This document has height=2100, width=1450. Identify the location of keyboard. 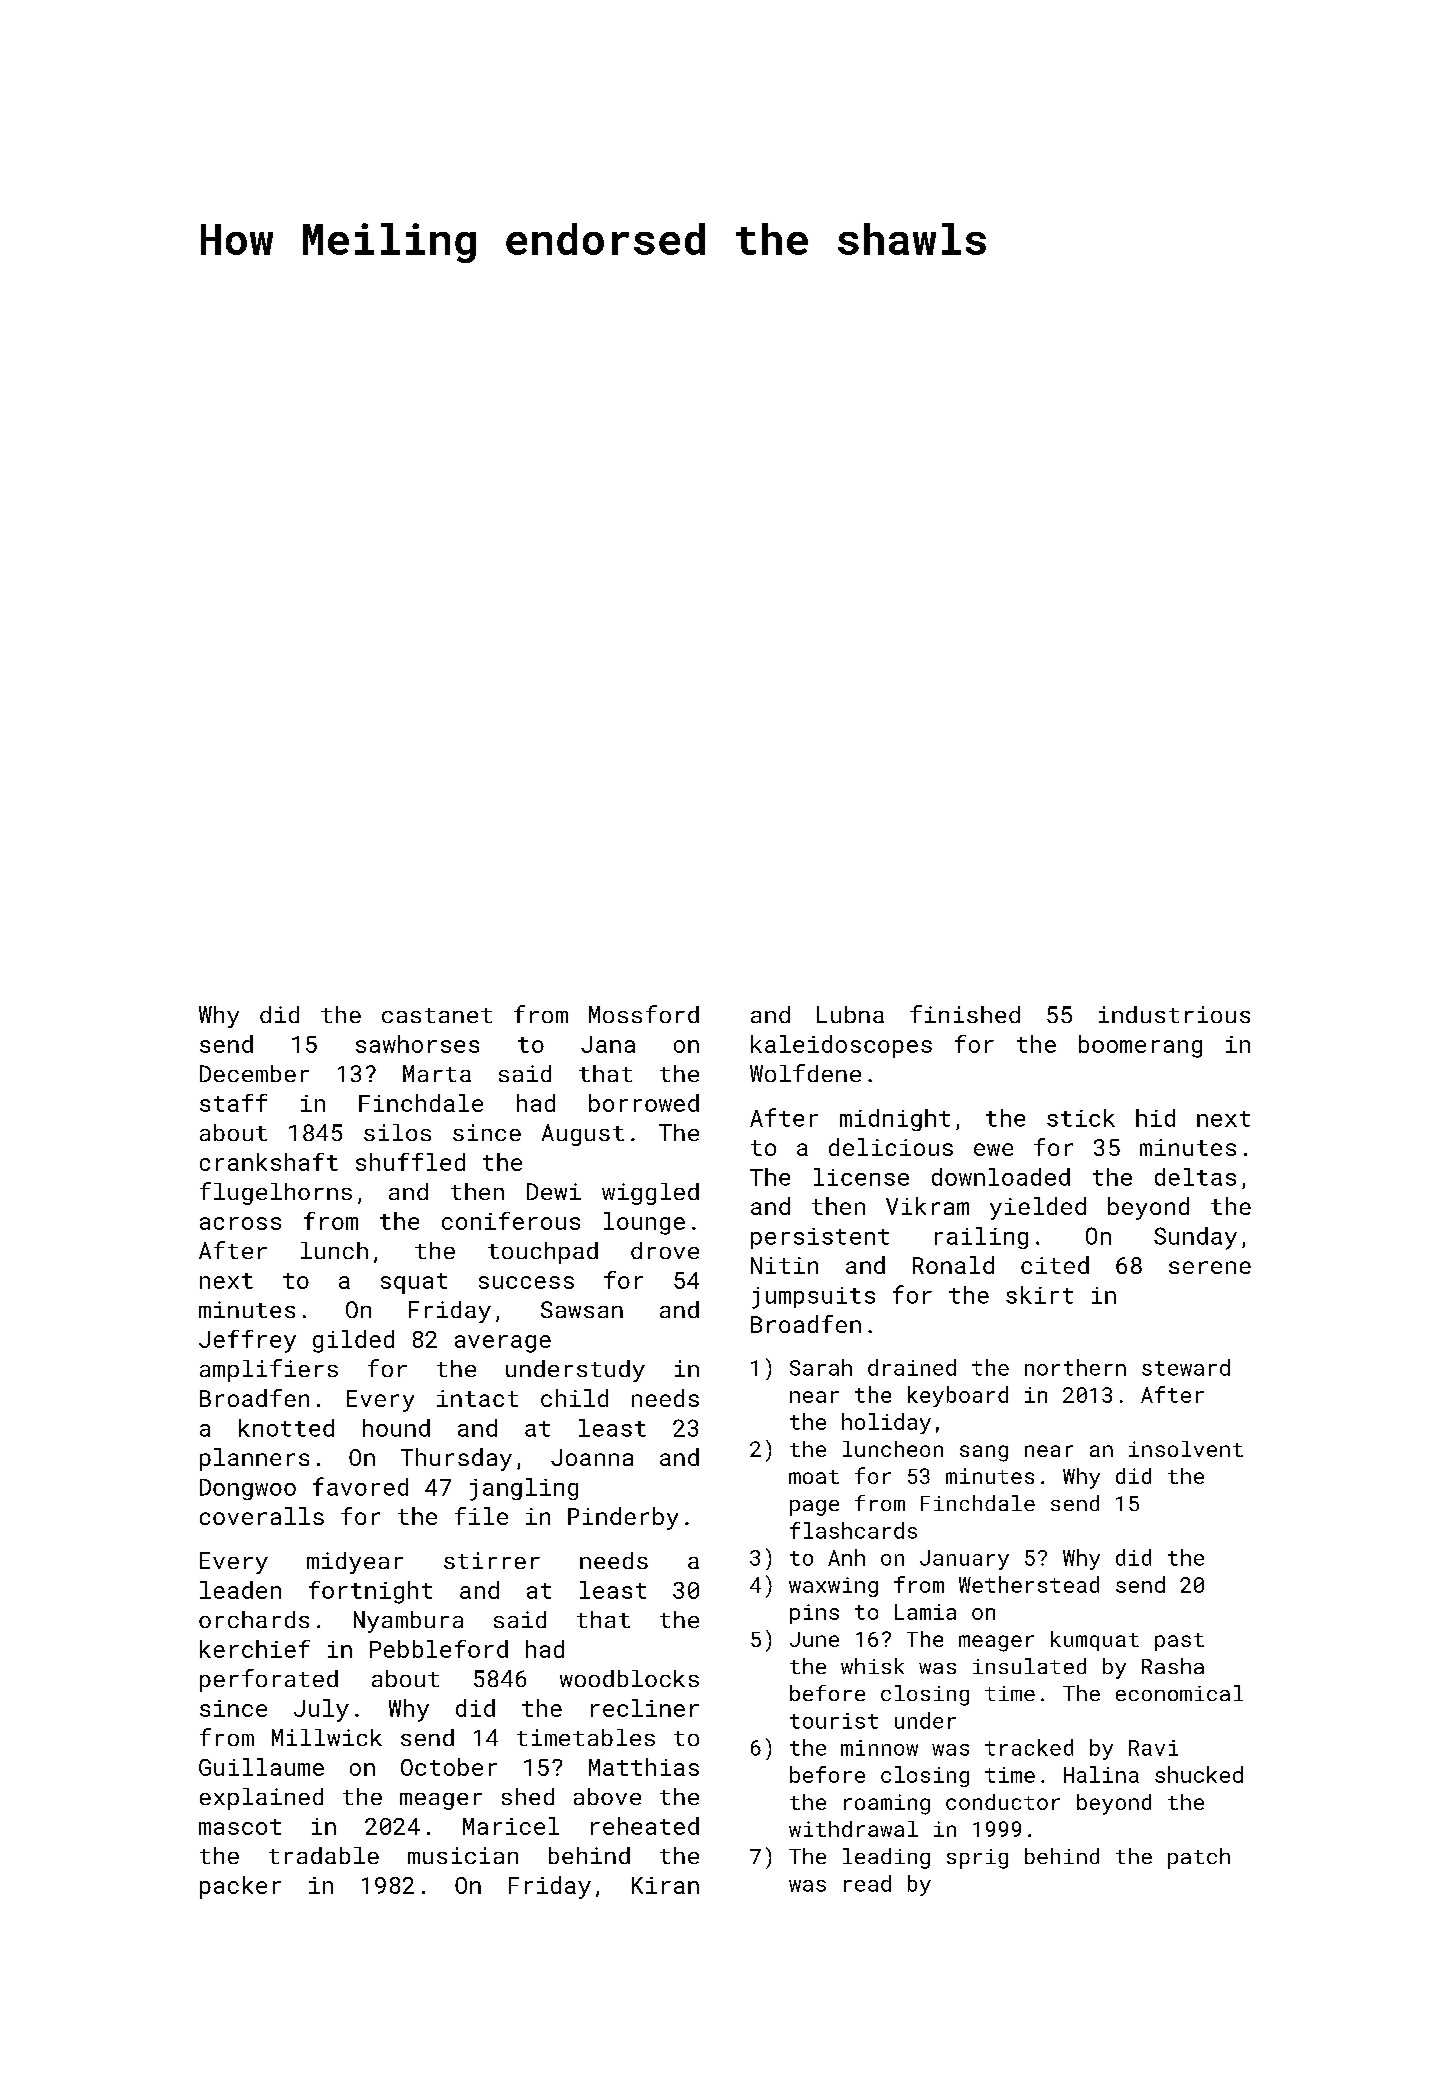
(958, 1396).
